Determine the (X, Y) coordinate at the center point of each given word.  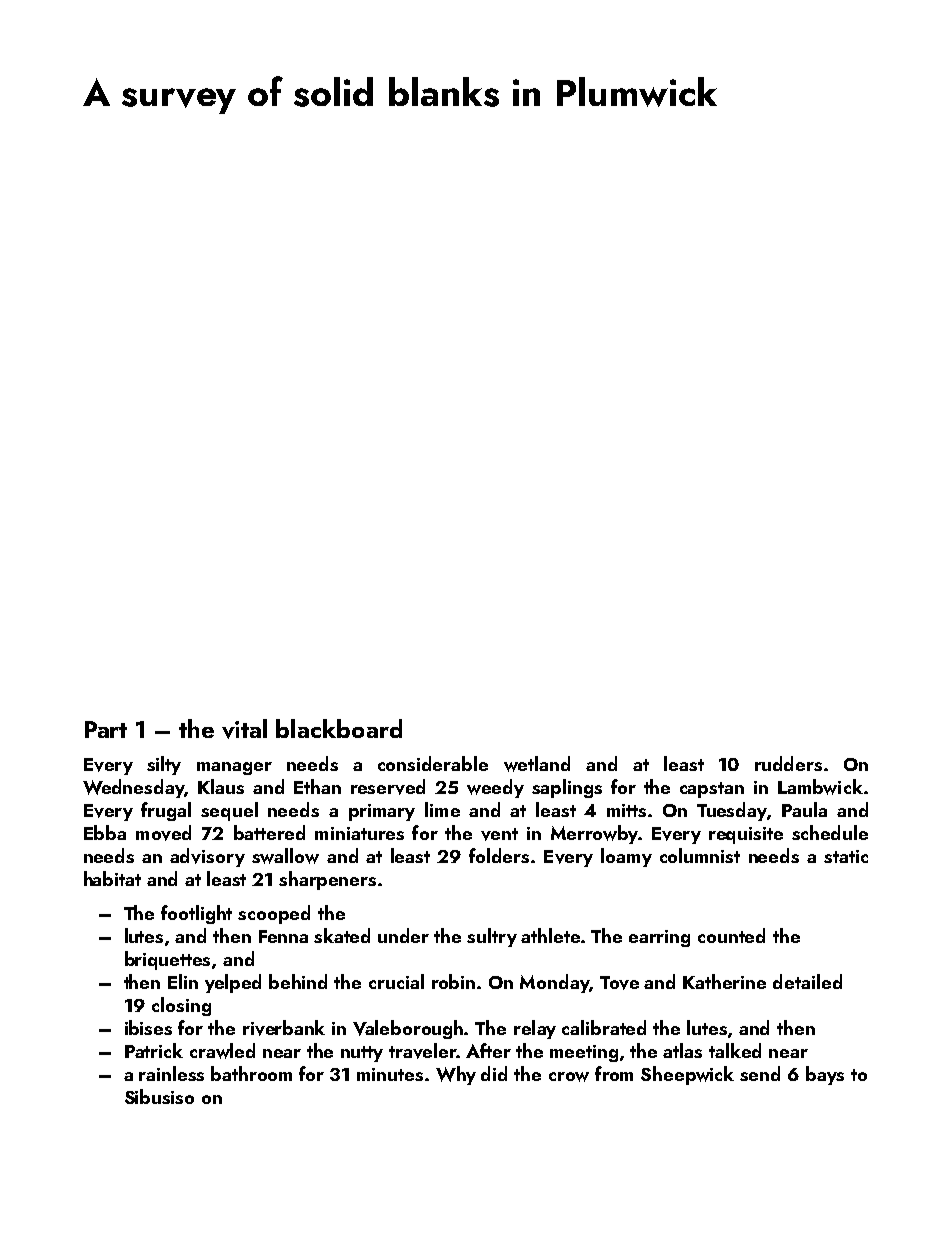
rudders (788, 763)
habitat (112, 878)
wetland (537, 764)
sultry (492, 937)
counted (731, 935)
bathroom (251, 1073)
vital (244, 729)
